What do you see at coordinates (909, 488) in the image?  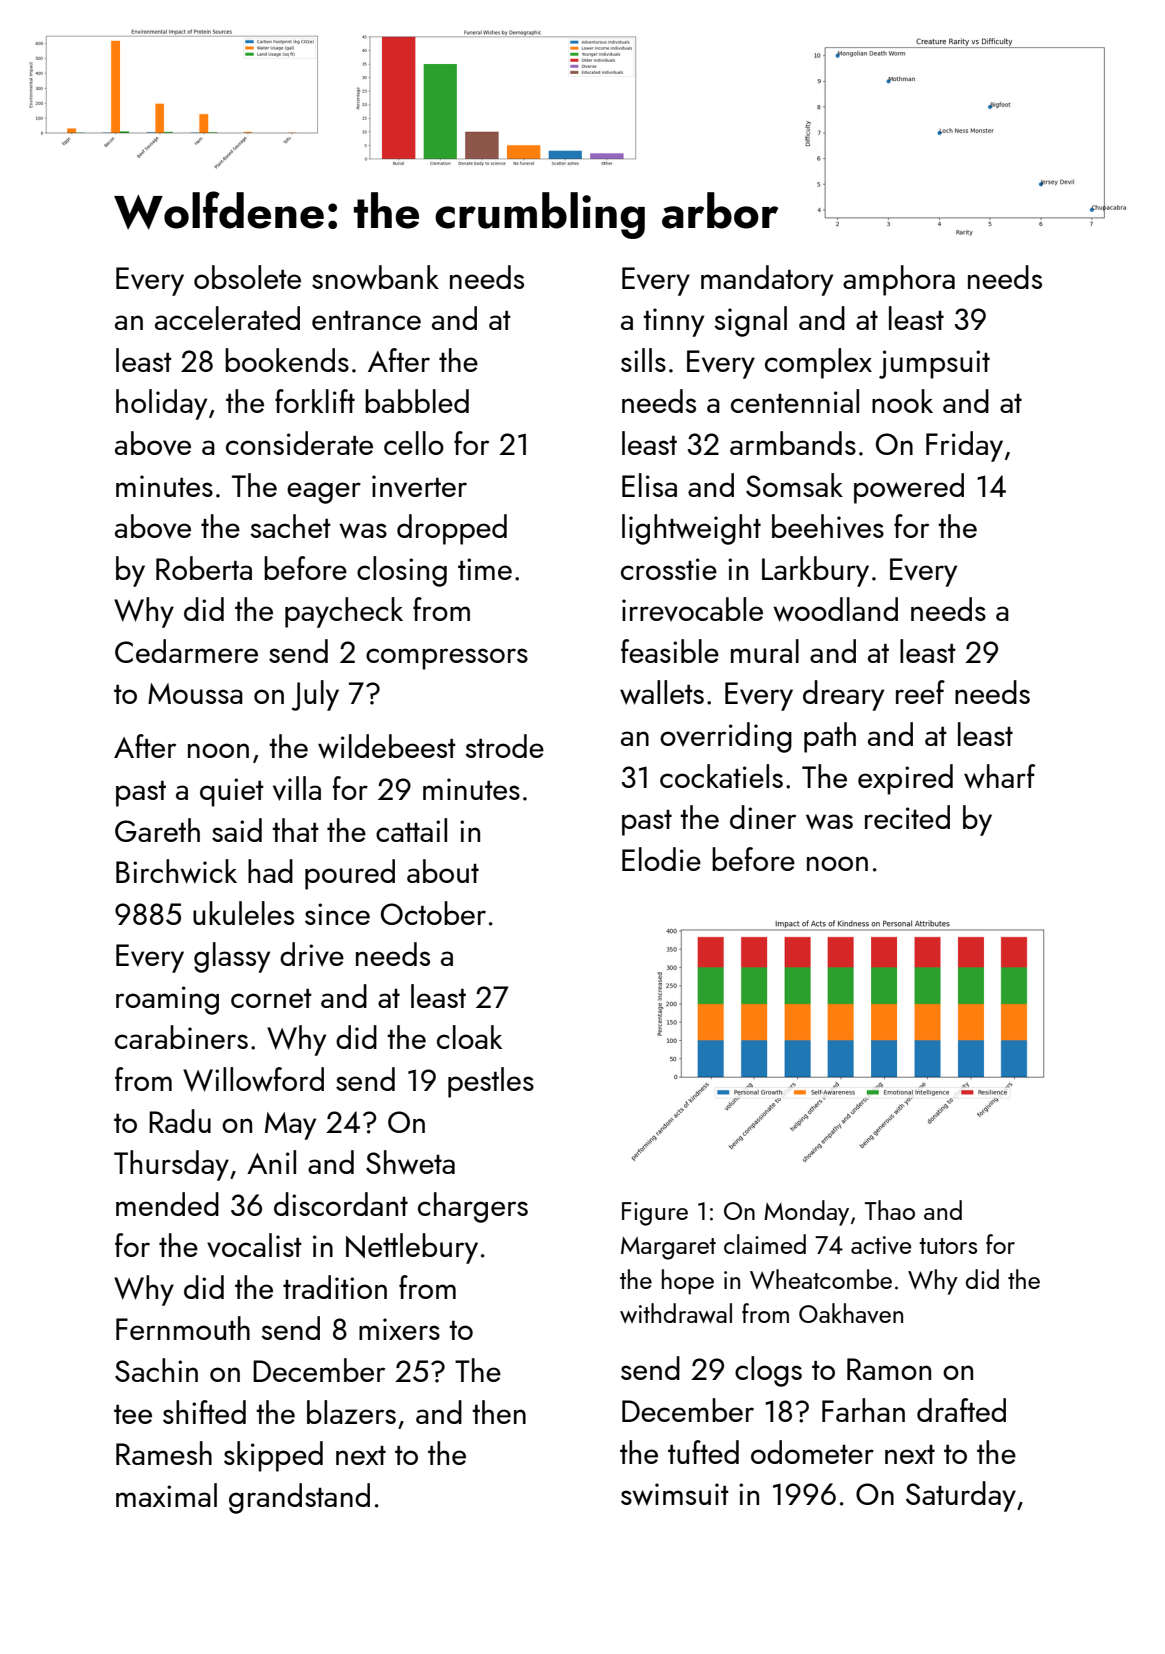 I see `powered` at bounding box center [909, 488].
